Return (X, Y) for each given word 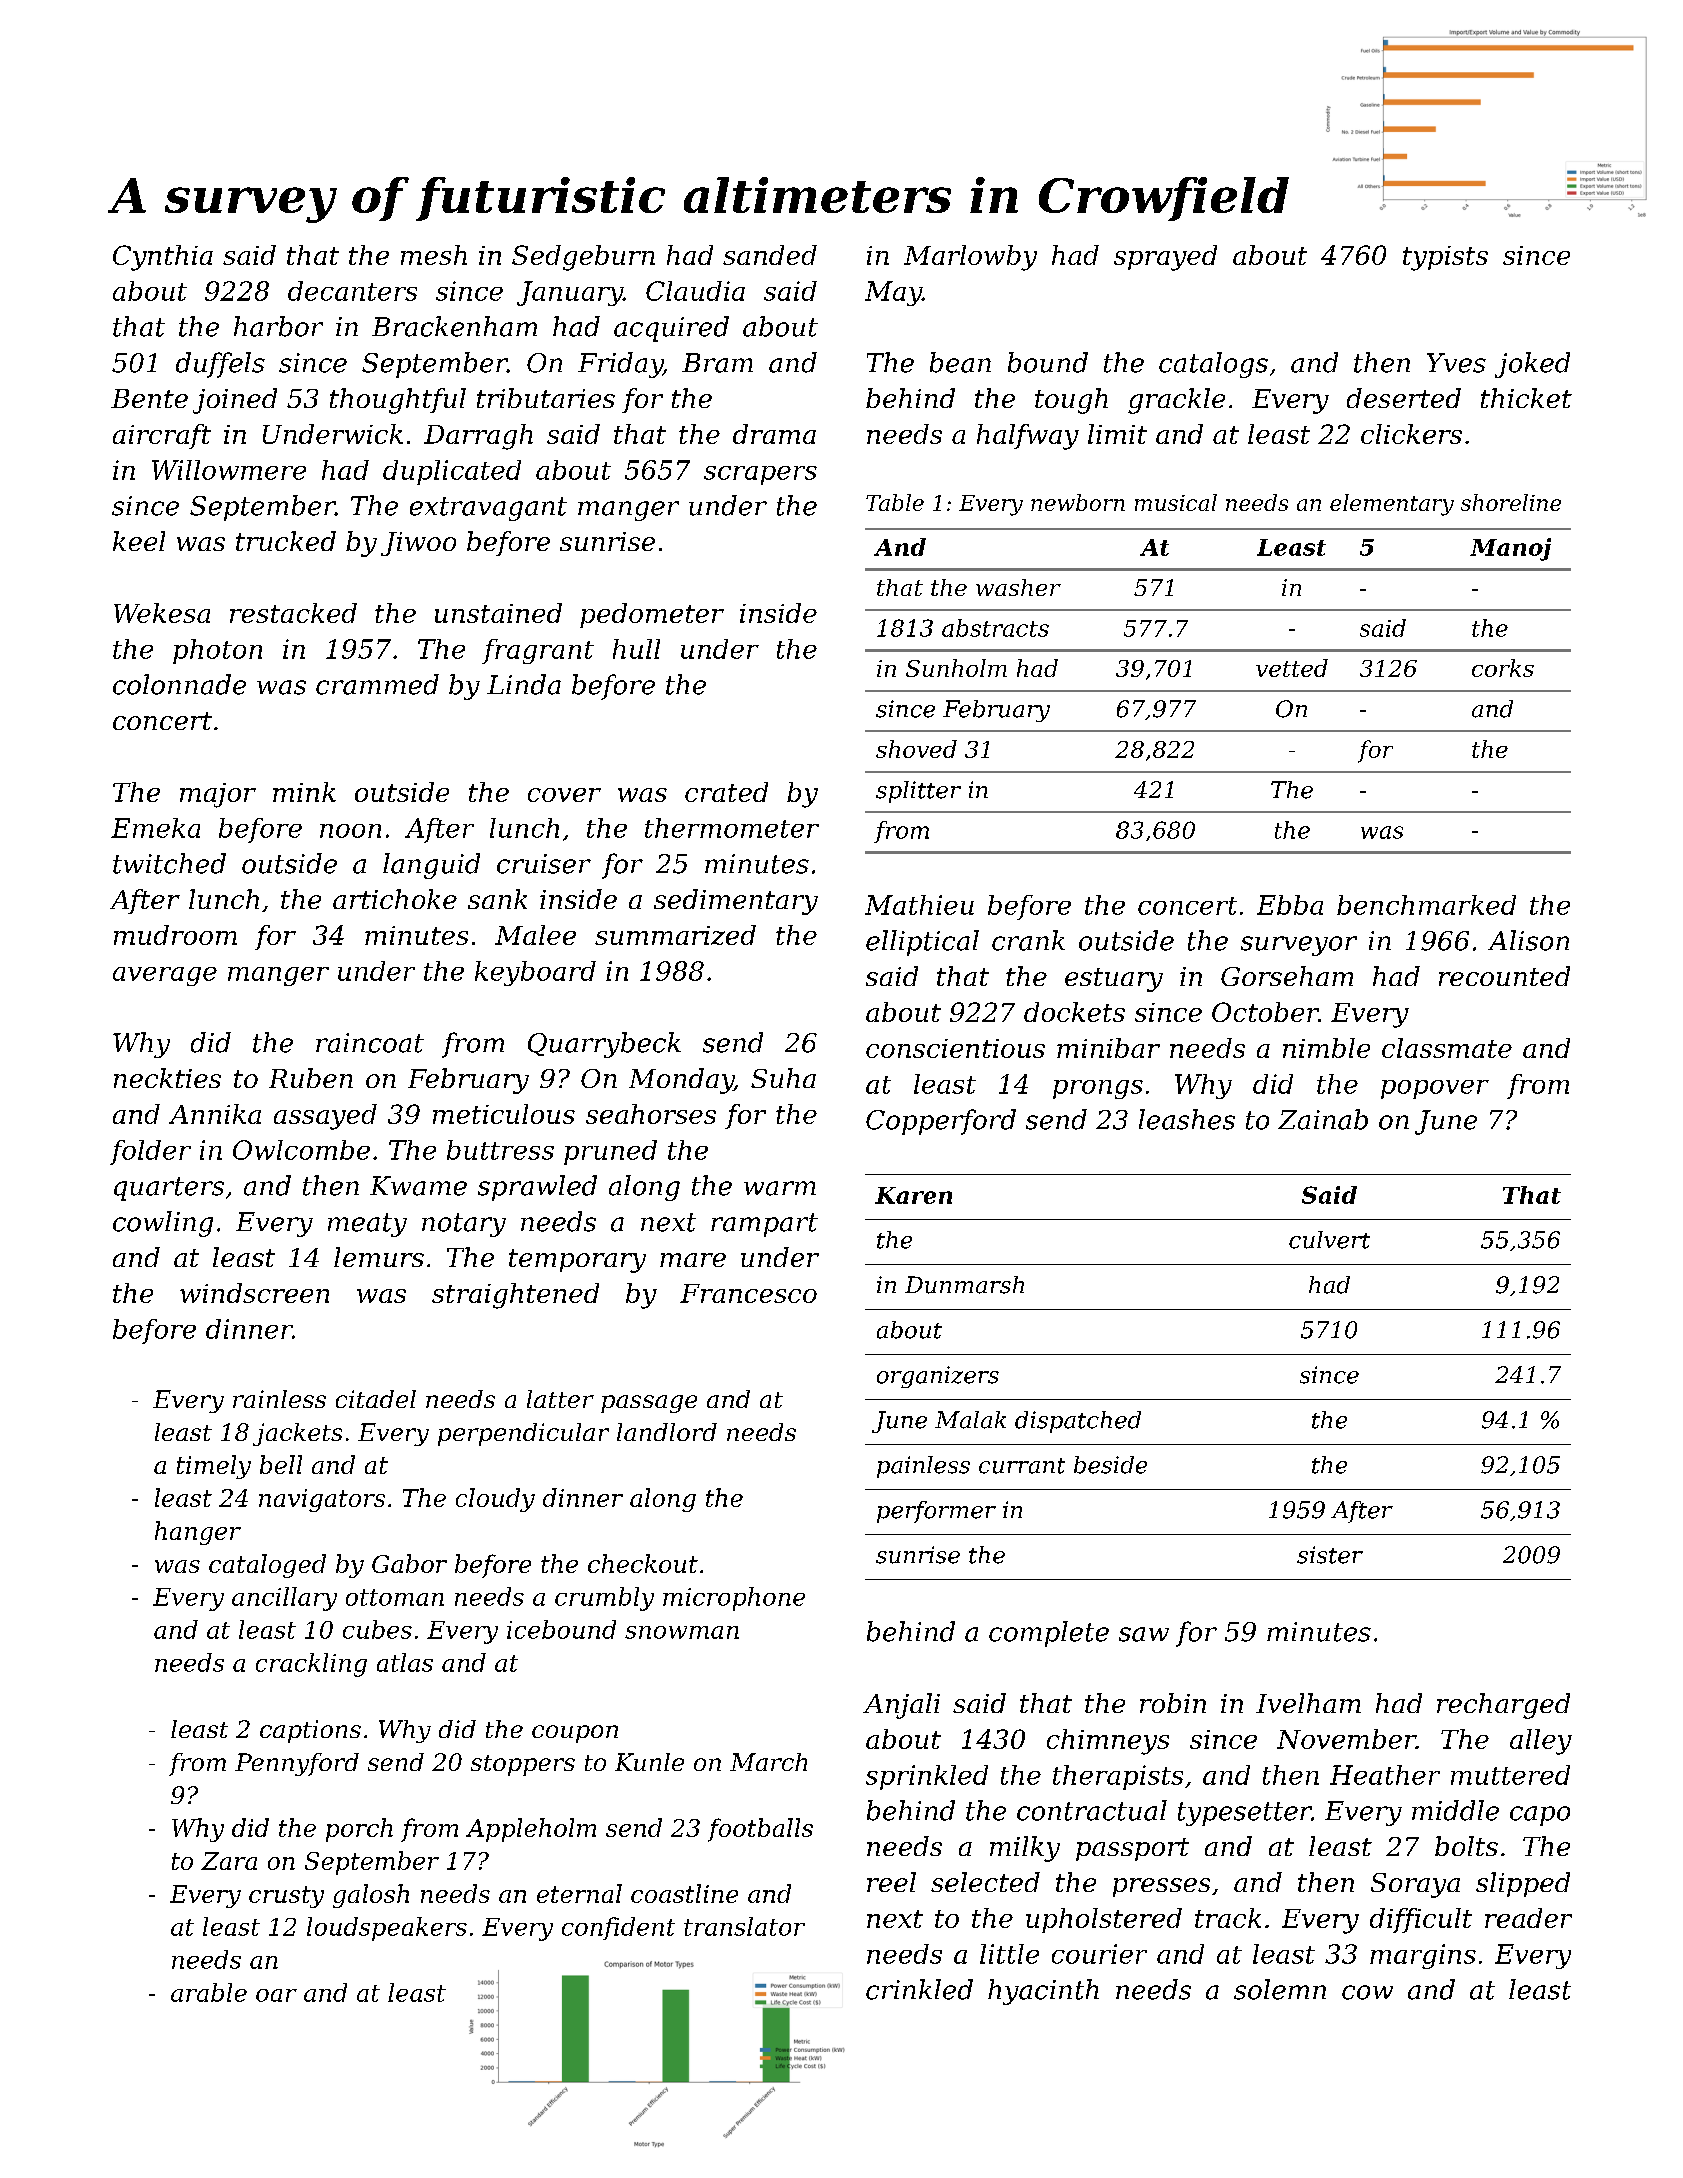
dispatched (1078, 1422)
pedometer (652, 615)
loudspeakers (387, 1929)
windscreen (254, 1293)
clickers (1411, 434)
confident (618, 1928)
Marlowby (970, 258)
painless (923, 1467)
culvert (1329, 1240)
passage (649, 1404)
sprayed (1165, 258)
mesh (434, 255)
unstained (498, 613)
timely (214, 1467)
